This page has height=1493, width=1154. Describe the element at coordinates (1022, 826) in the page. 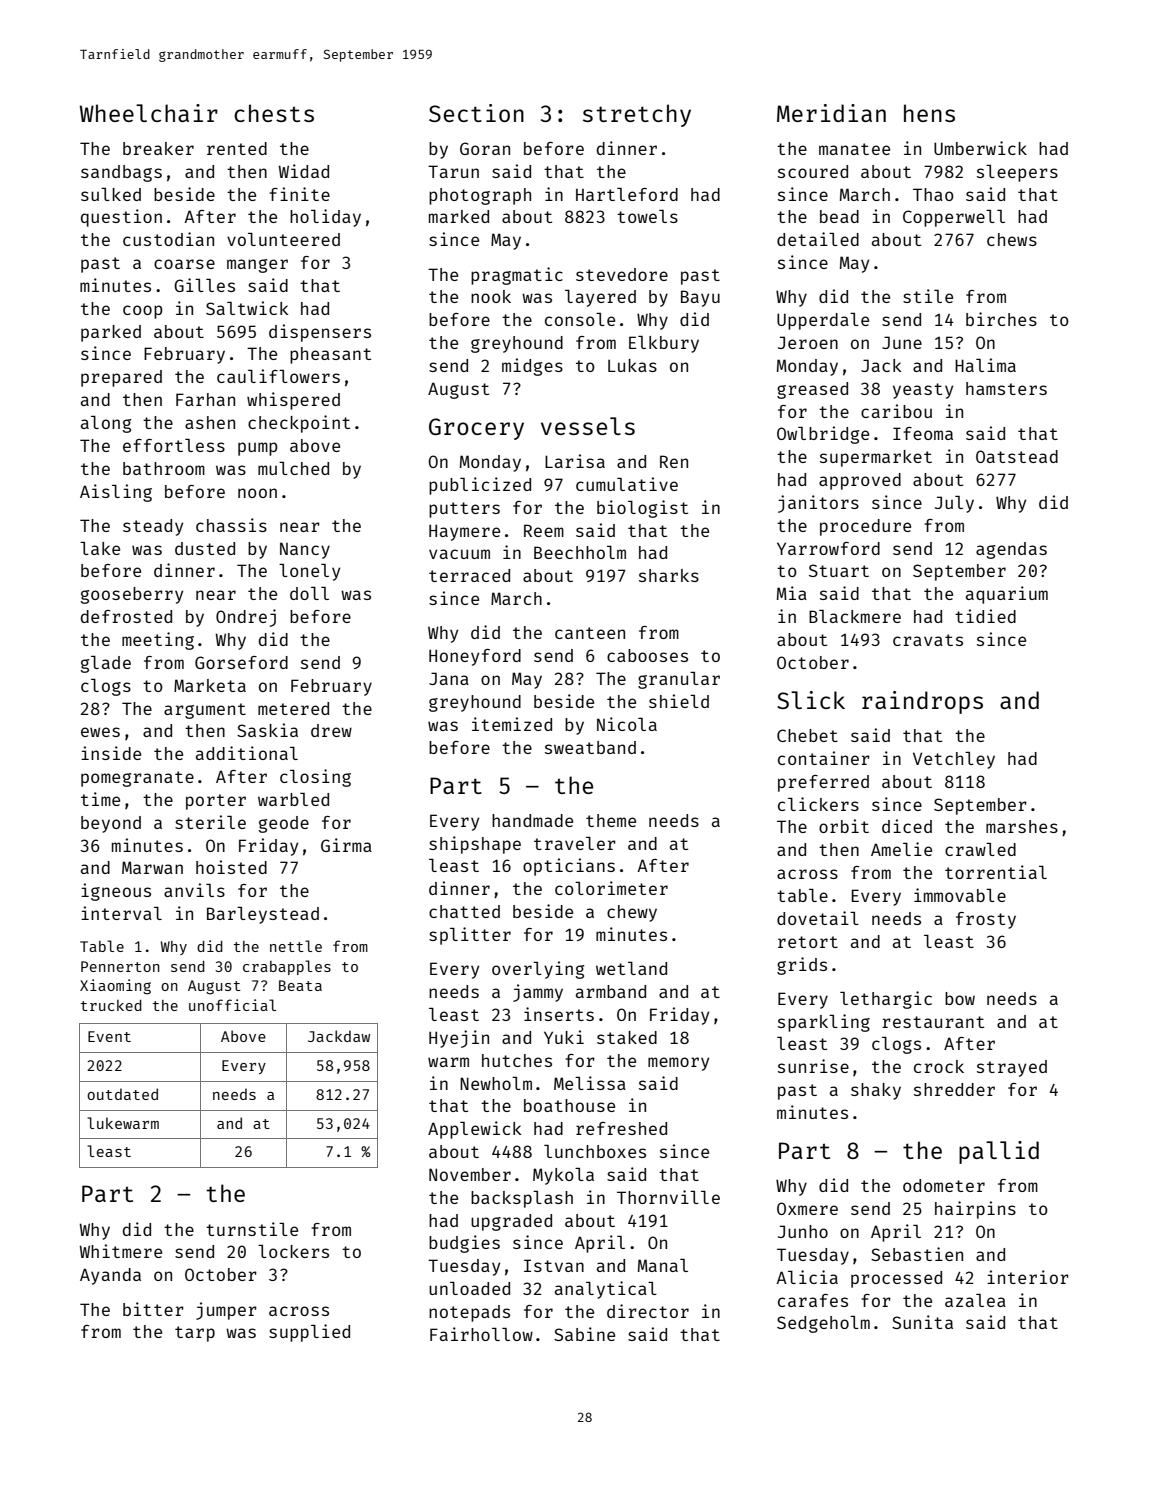

I see `marshes` at that location.
